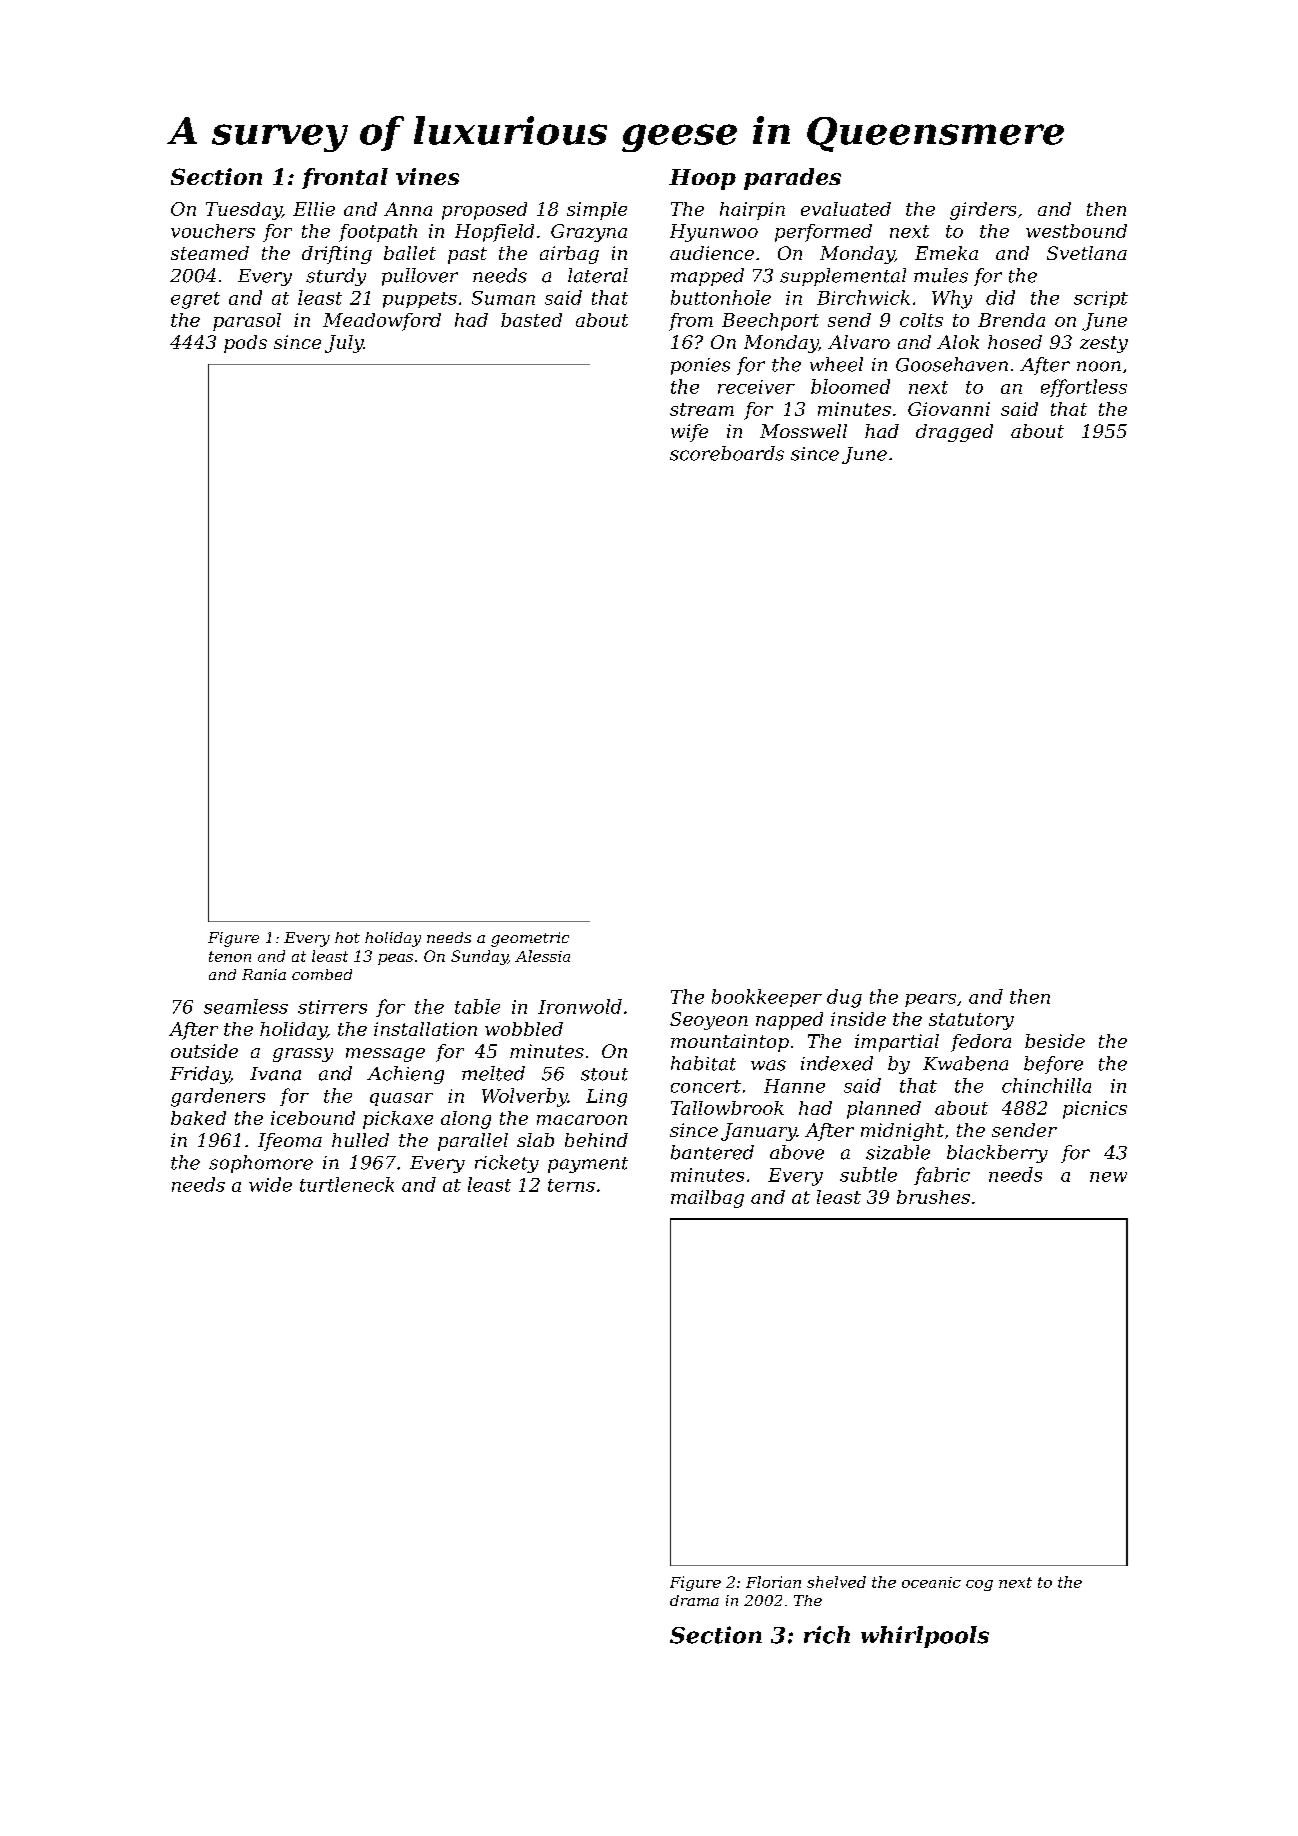  What do you see at coordinates (694, 1600) in the page?
I see `drama` at bounding box center [694, 1600].
